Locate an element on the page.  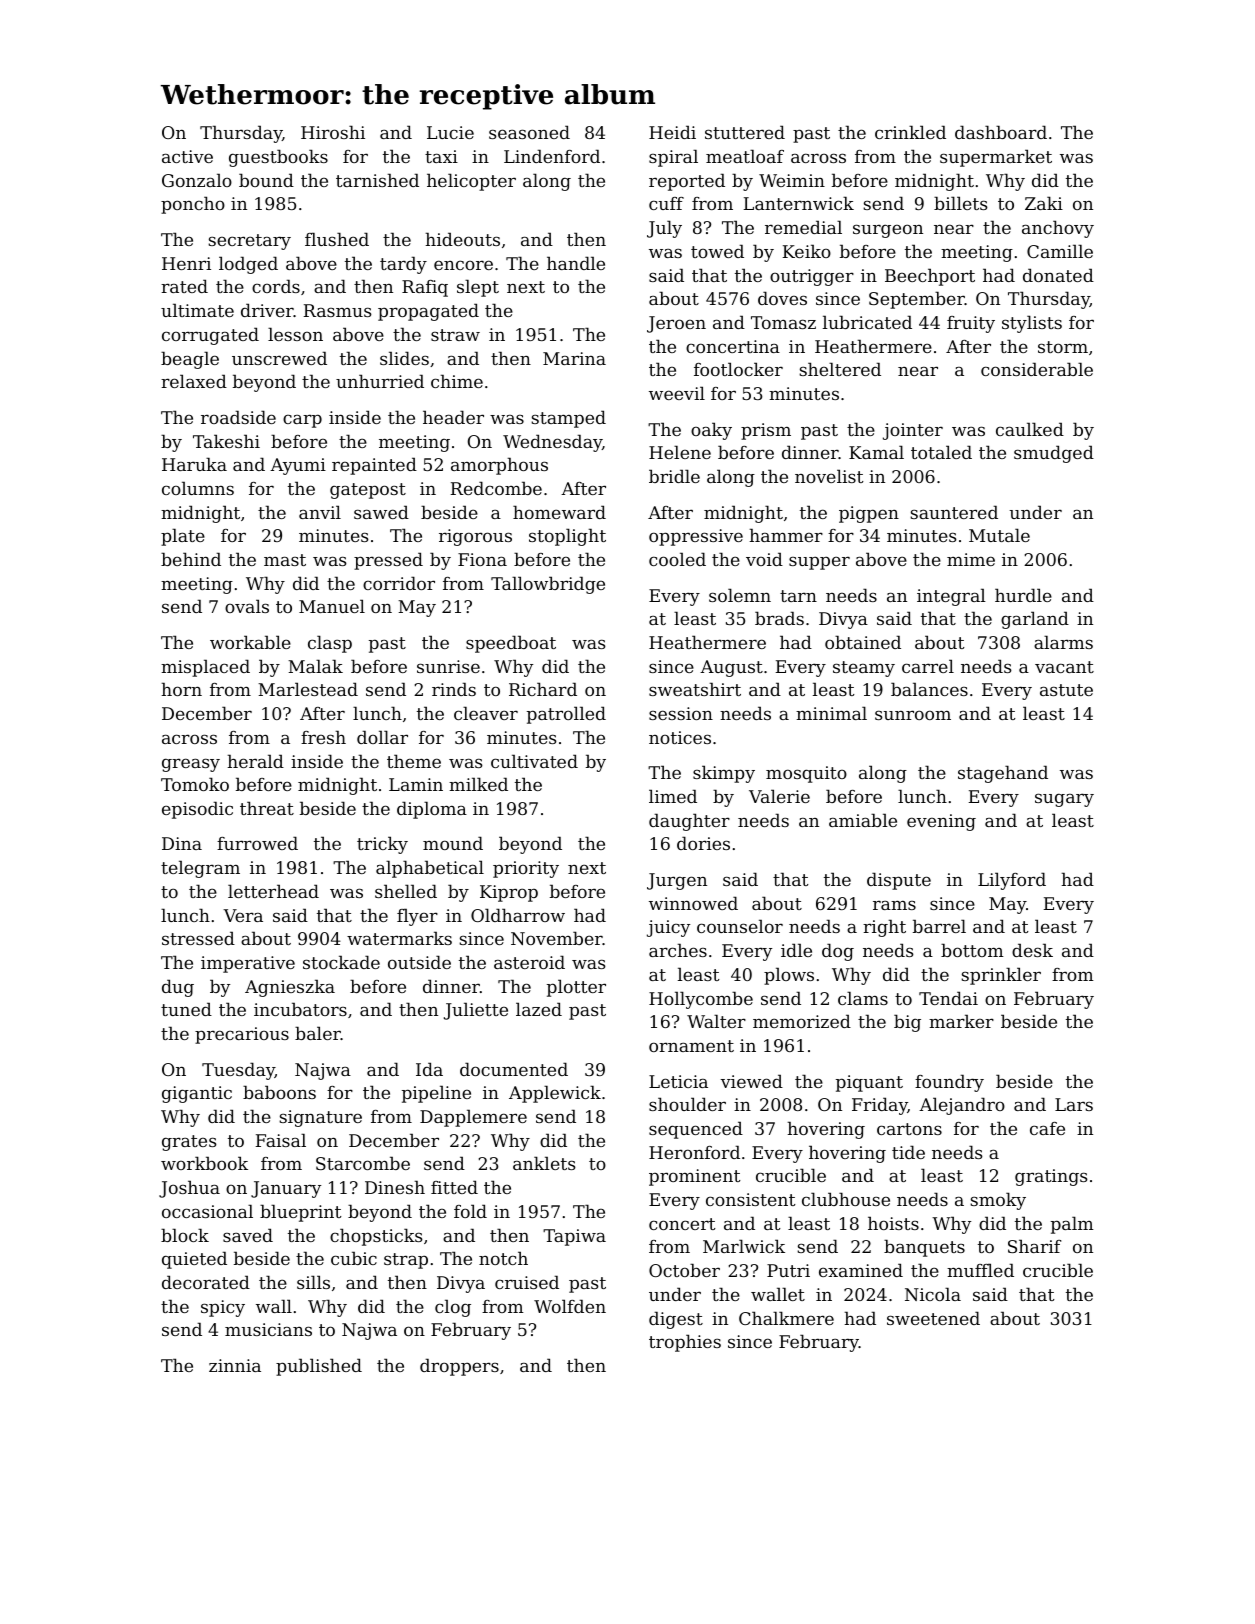
sweetened is located at coordinates (933, 1318).
